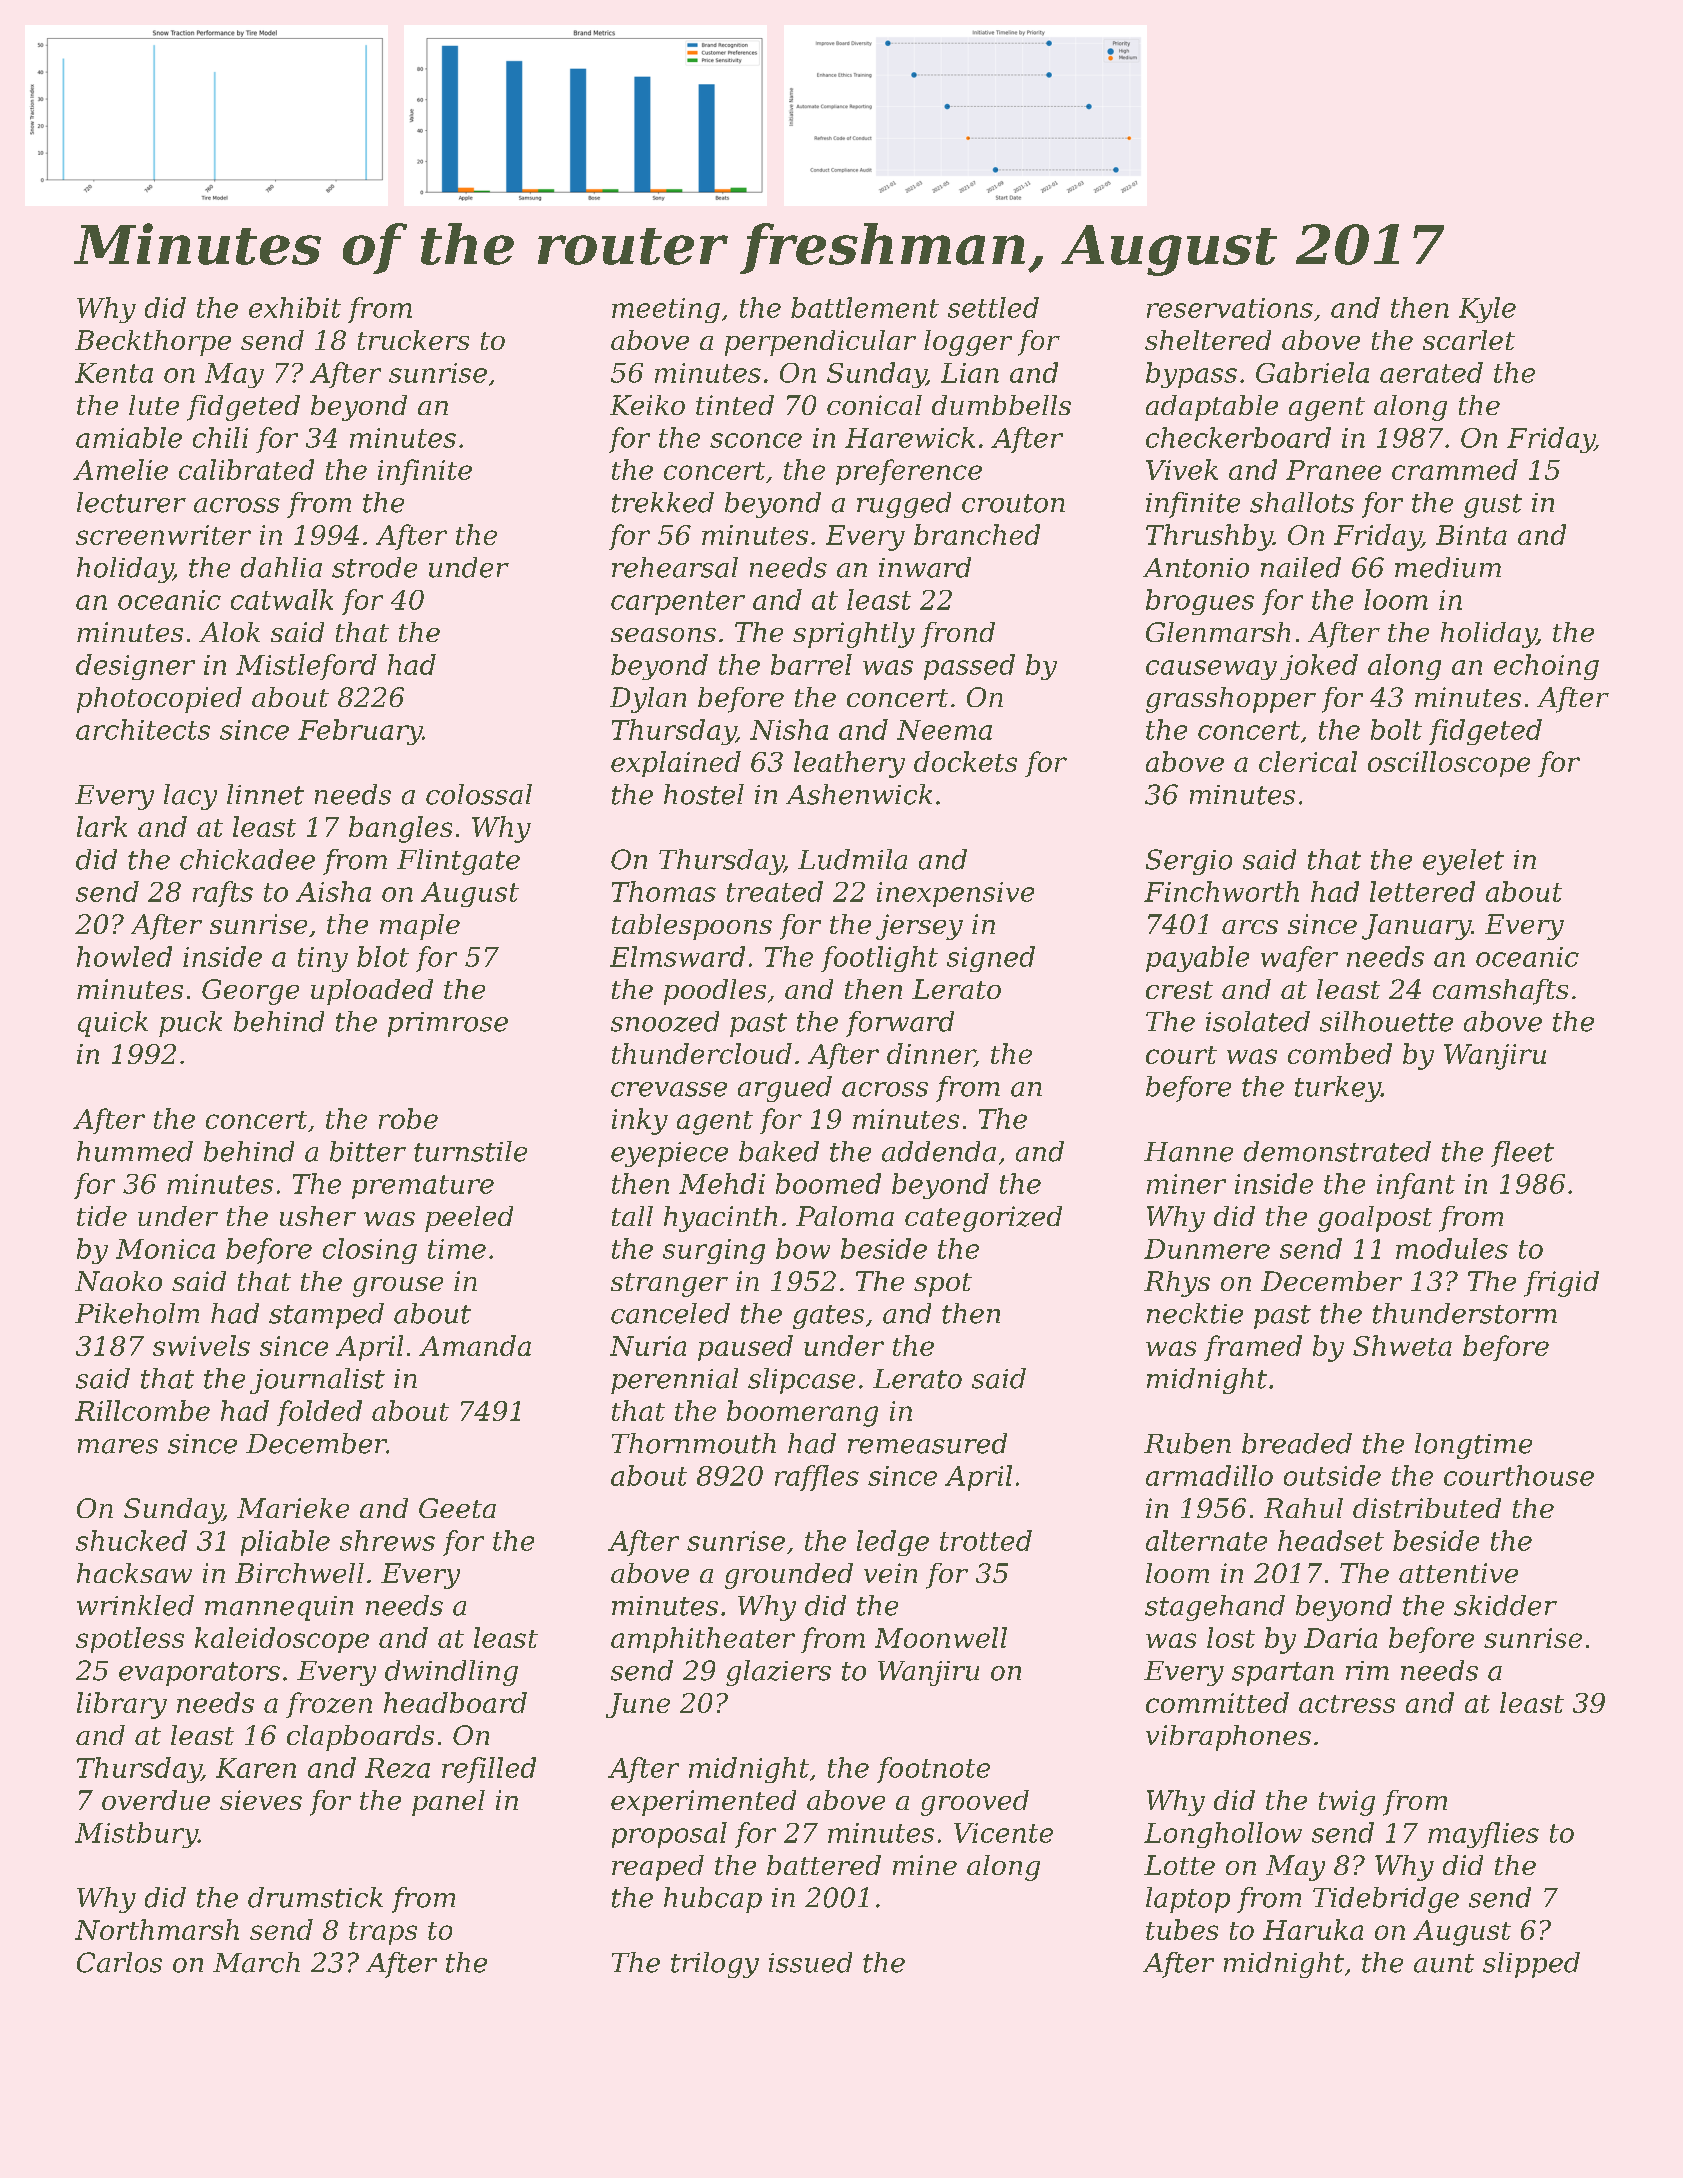  I want to click on primrose, so click(448, 1024).
